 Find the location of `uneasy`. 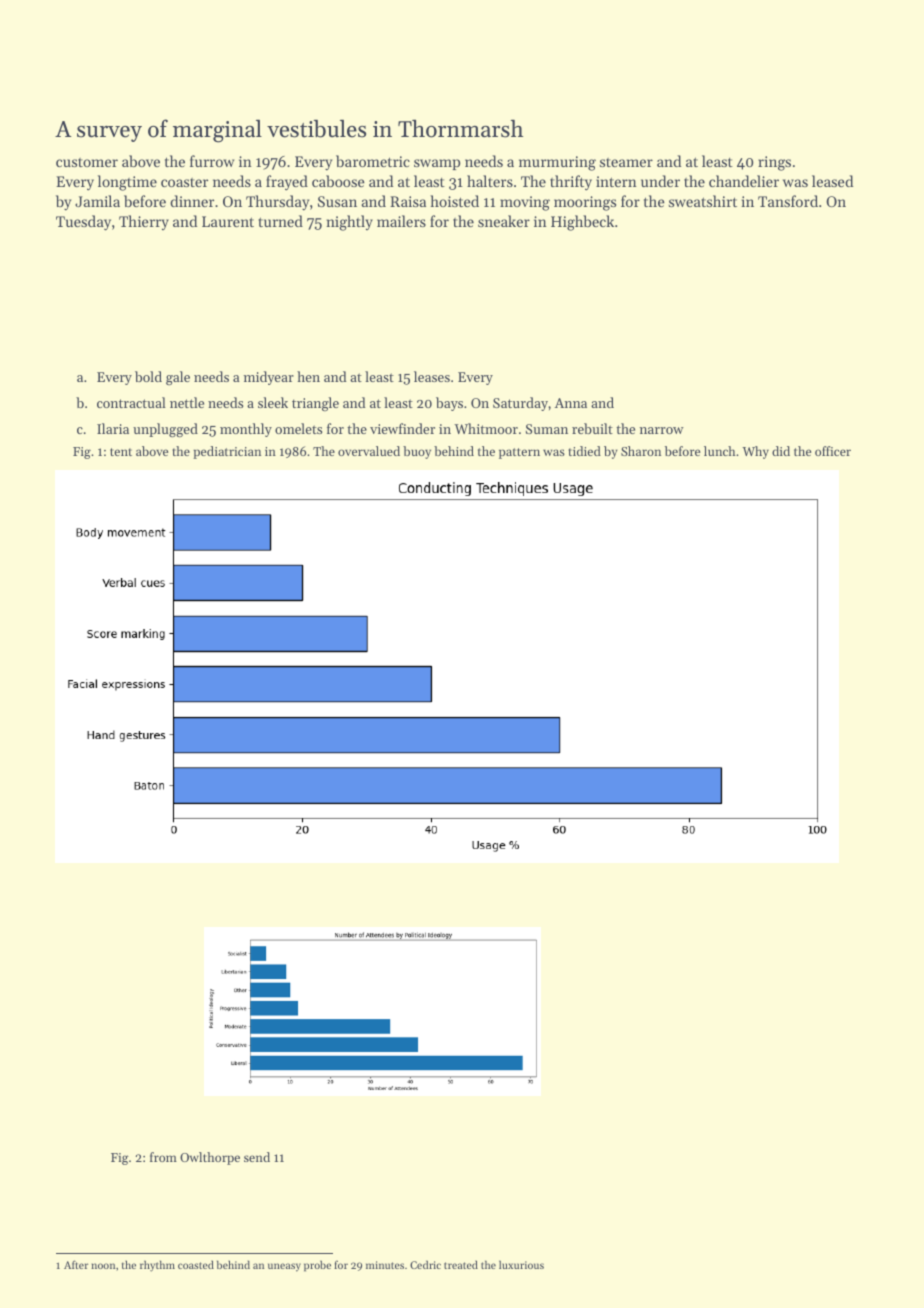

uneasy is located at coordinates (284, 1267).
